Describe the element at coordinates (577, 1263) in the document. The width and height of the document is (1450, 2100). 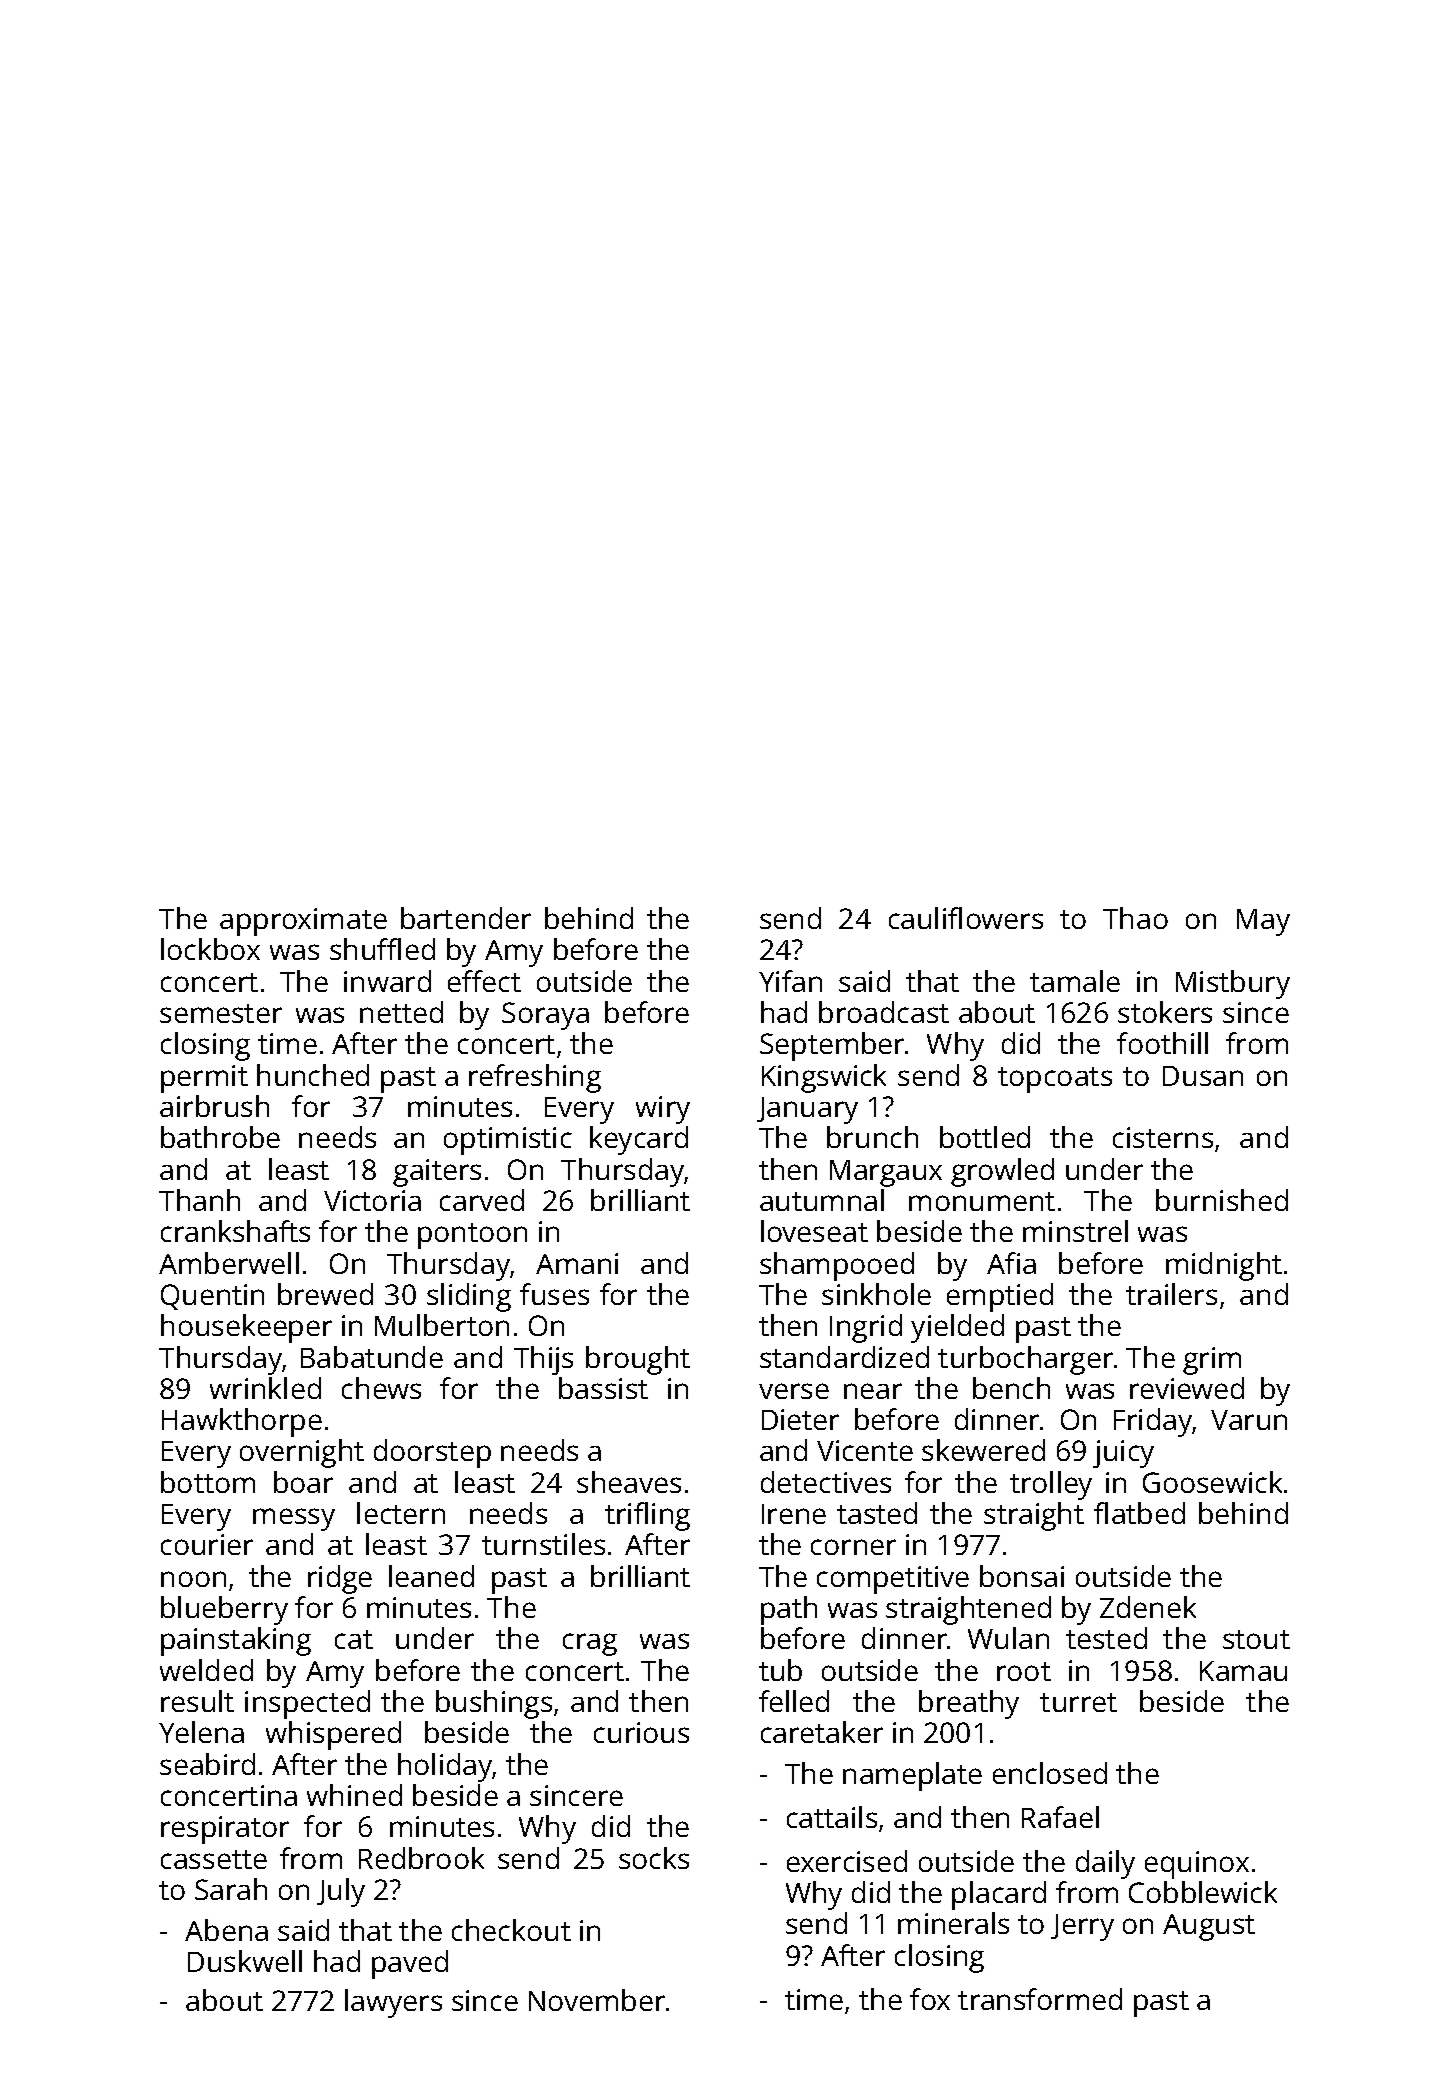
I see `Amani` at that location.
